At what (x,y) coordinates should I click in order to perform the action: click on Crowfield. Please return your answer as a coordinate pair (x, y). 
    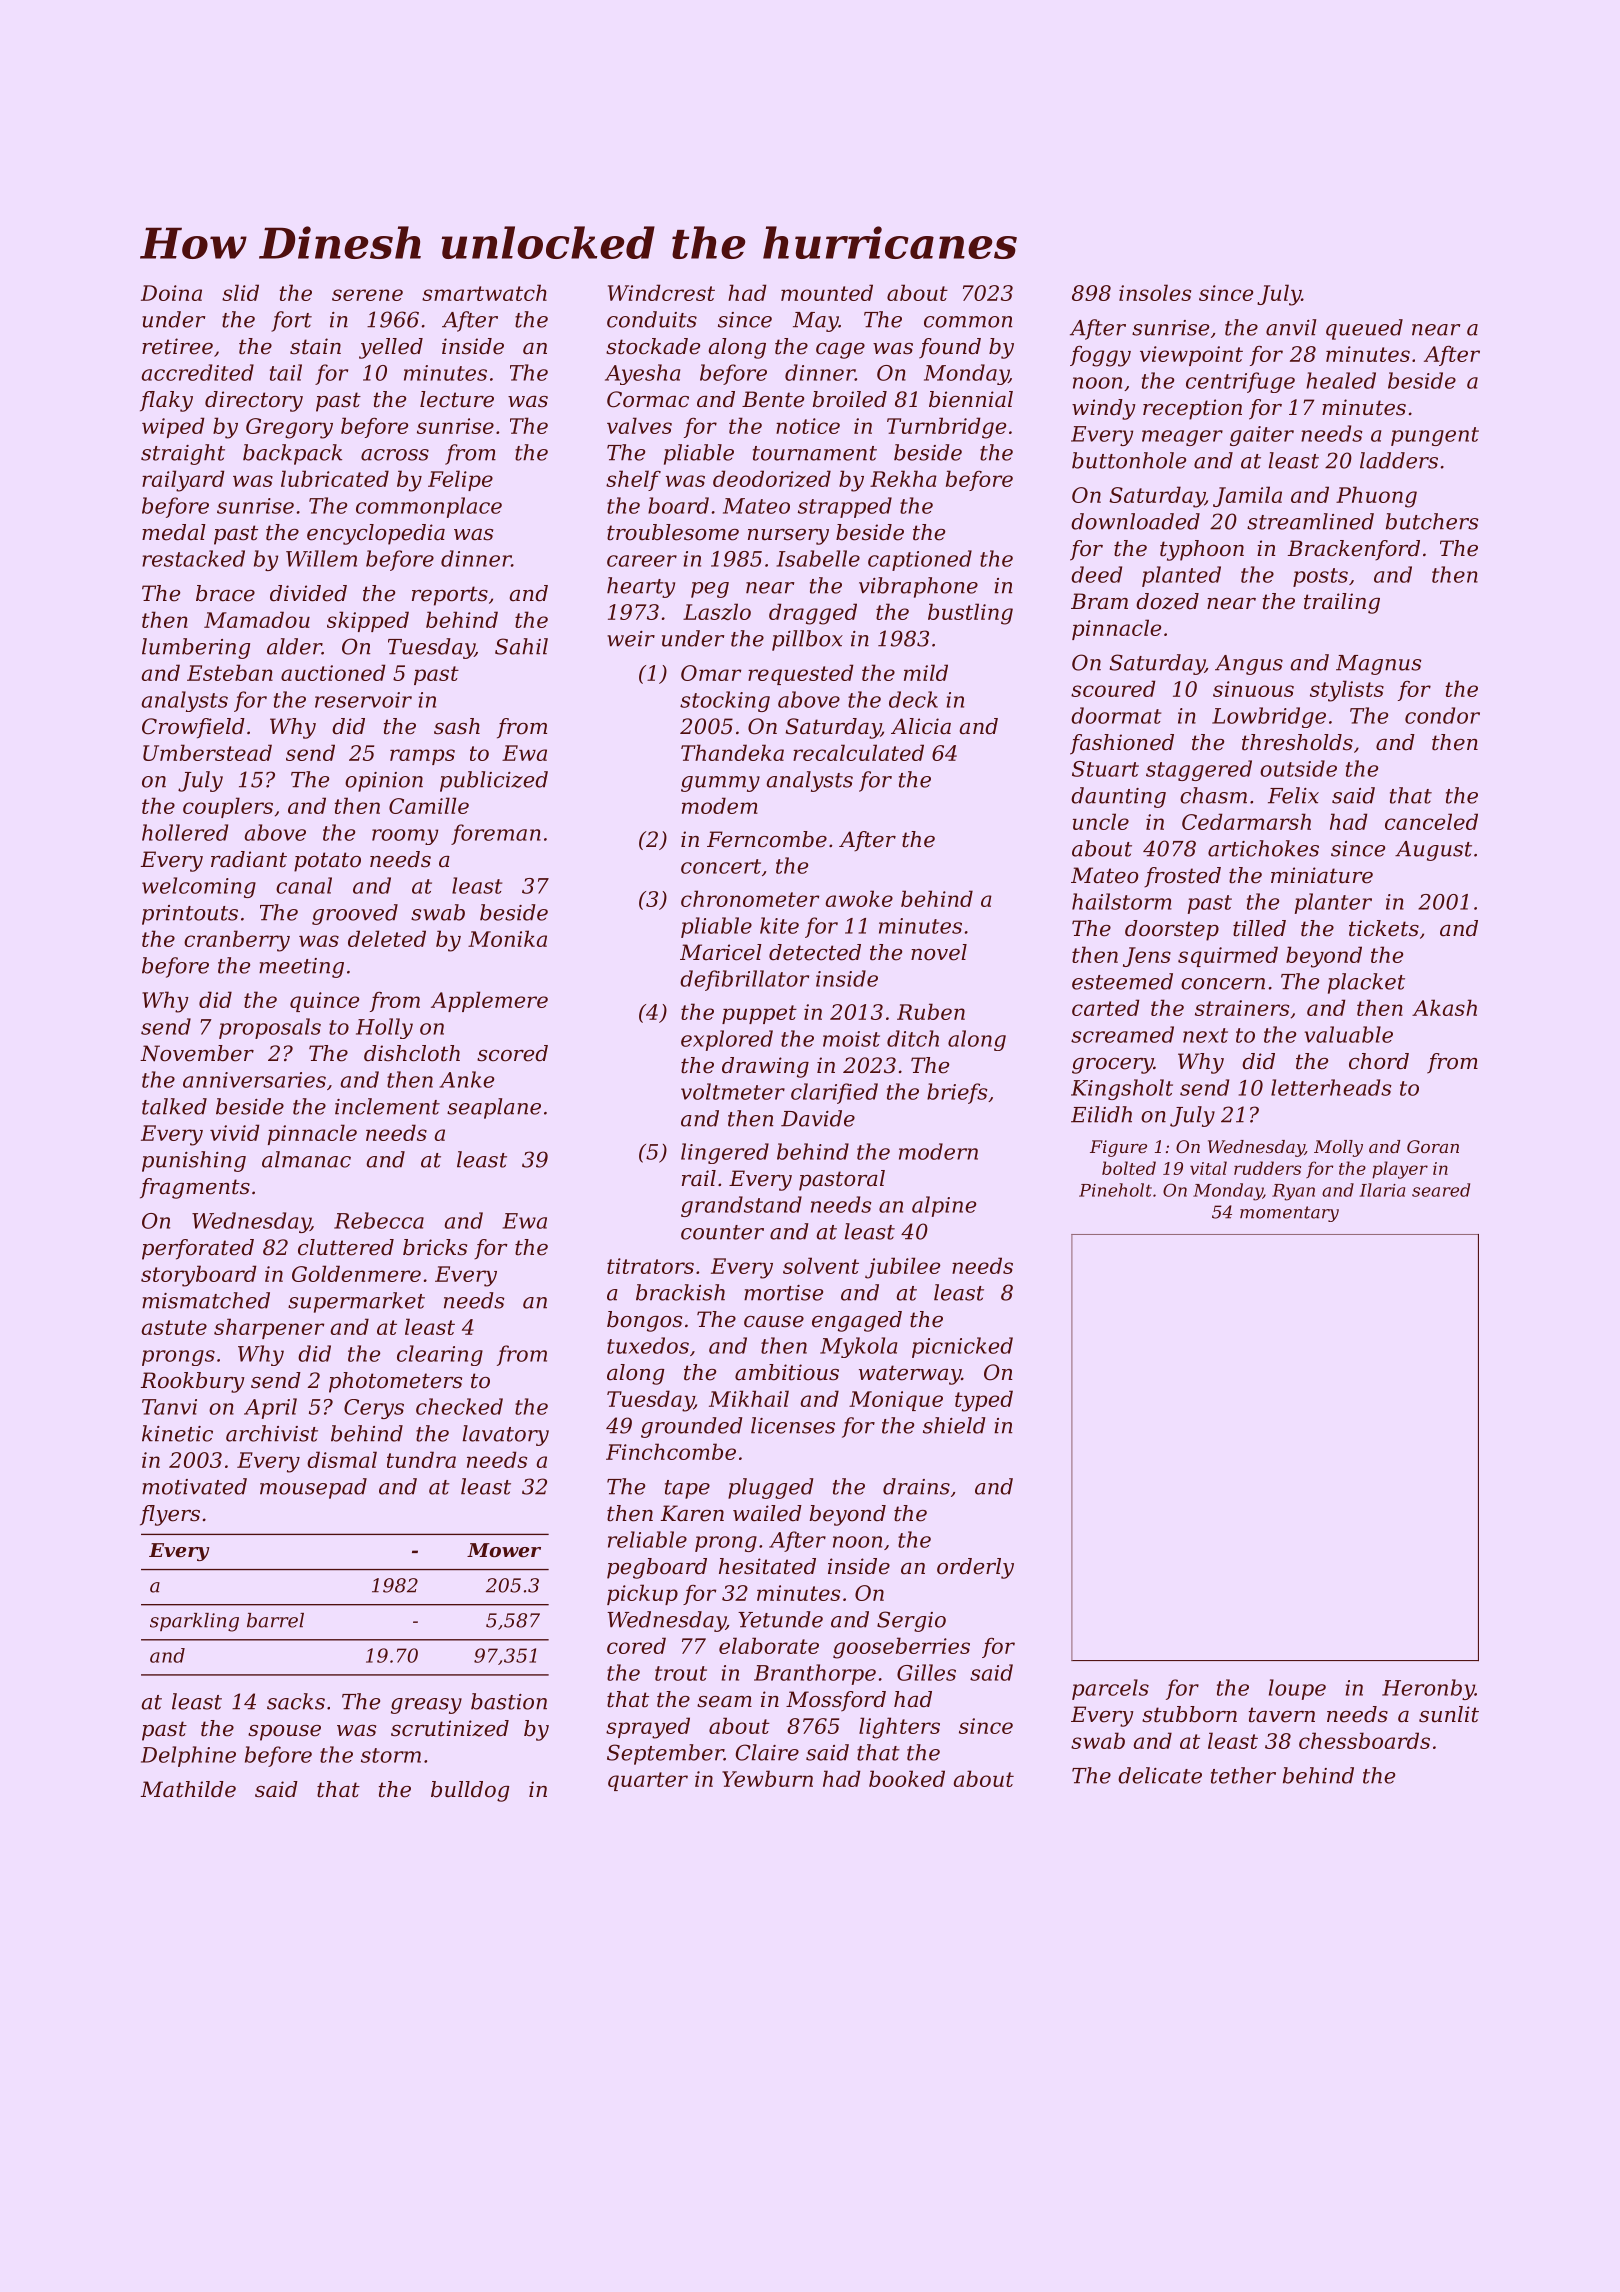
    Looking at the image, I should click on (193, 728).
